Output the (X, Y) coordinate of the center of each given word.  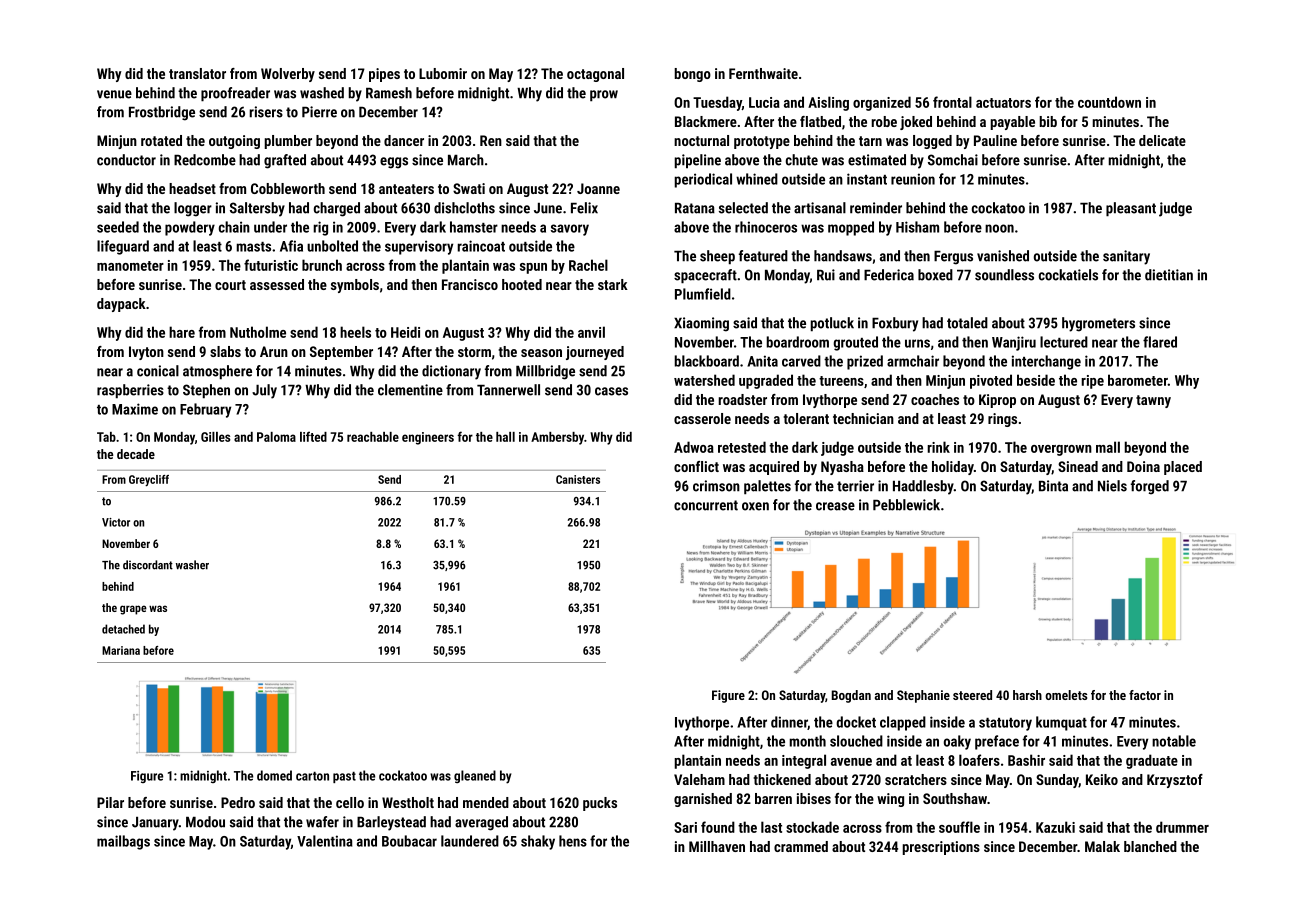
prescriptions (941, 848)
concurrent (706, 505)
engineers (428, 438)
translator (197, 73)
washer (192, 565)
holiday (953, 468)
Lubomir (443, 73)
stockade (812, 827)
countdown (1109, 102)
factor (1145, 695)
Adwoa (694, 447)
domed (274, 775)
